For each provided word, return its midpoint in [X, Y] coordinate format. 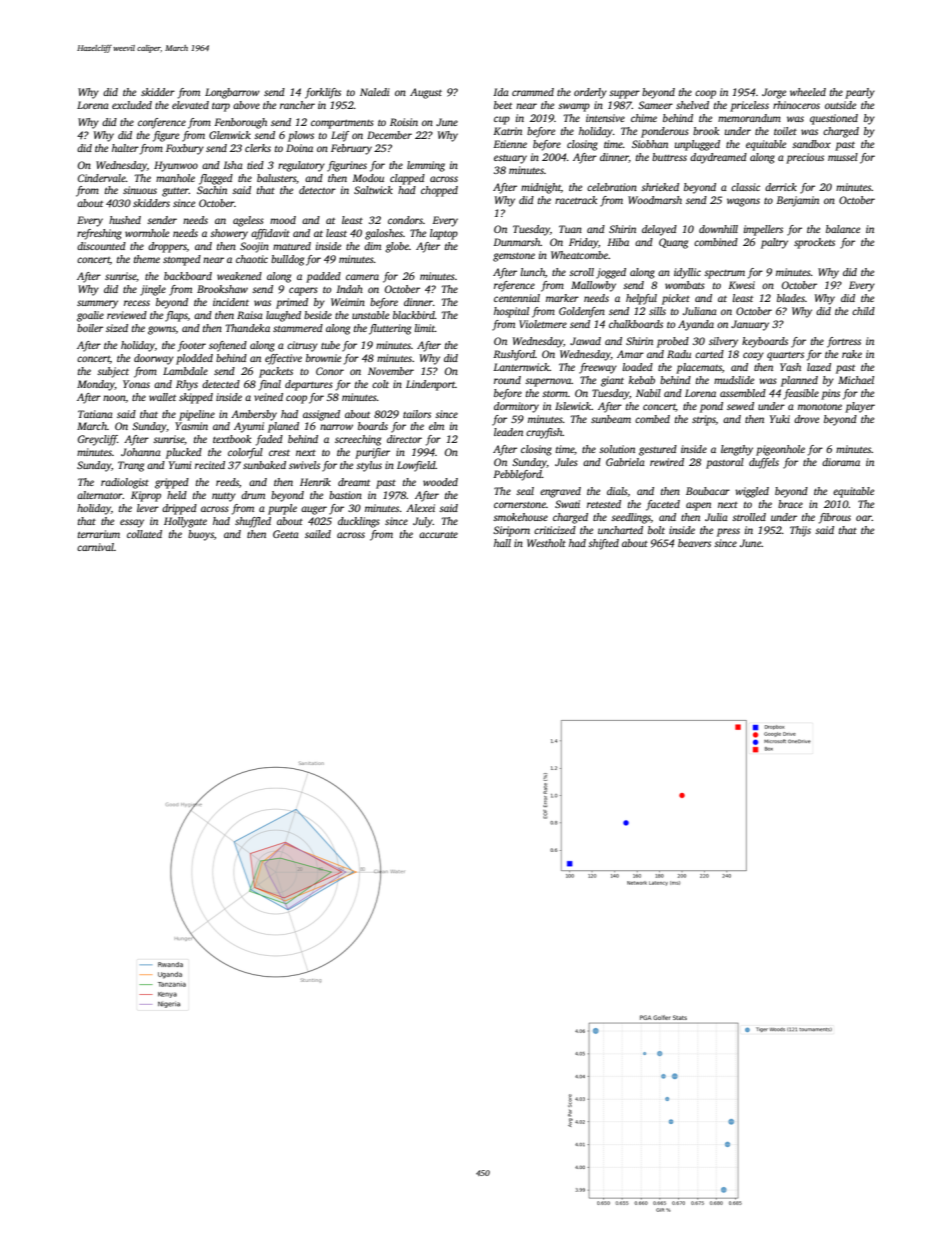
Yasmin [191, 426]
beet [503, 105]
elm [436, 426]
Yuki [780, 419]
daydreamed [718, 158]
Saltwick [373, 190]
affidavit [270, 234]
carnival [95, 547]
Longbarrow [232, 93]
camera [362, 277]
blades [791, 298]
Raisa [250, 315]
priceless [749, 106]
